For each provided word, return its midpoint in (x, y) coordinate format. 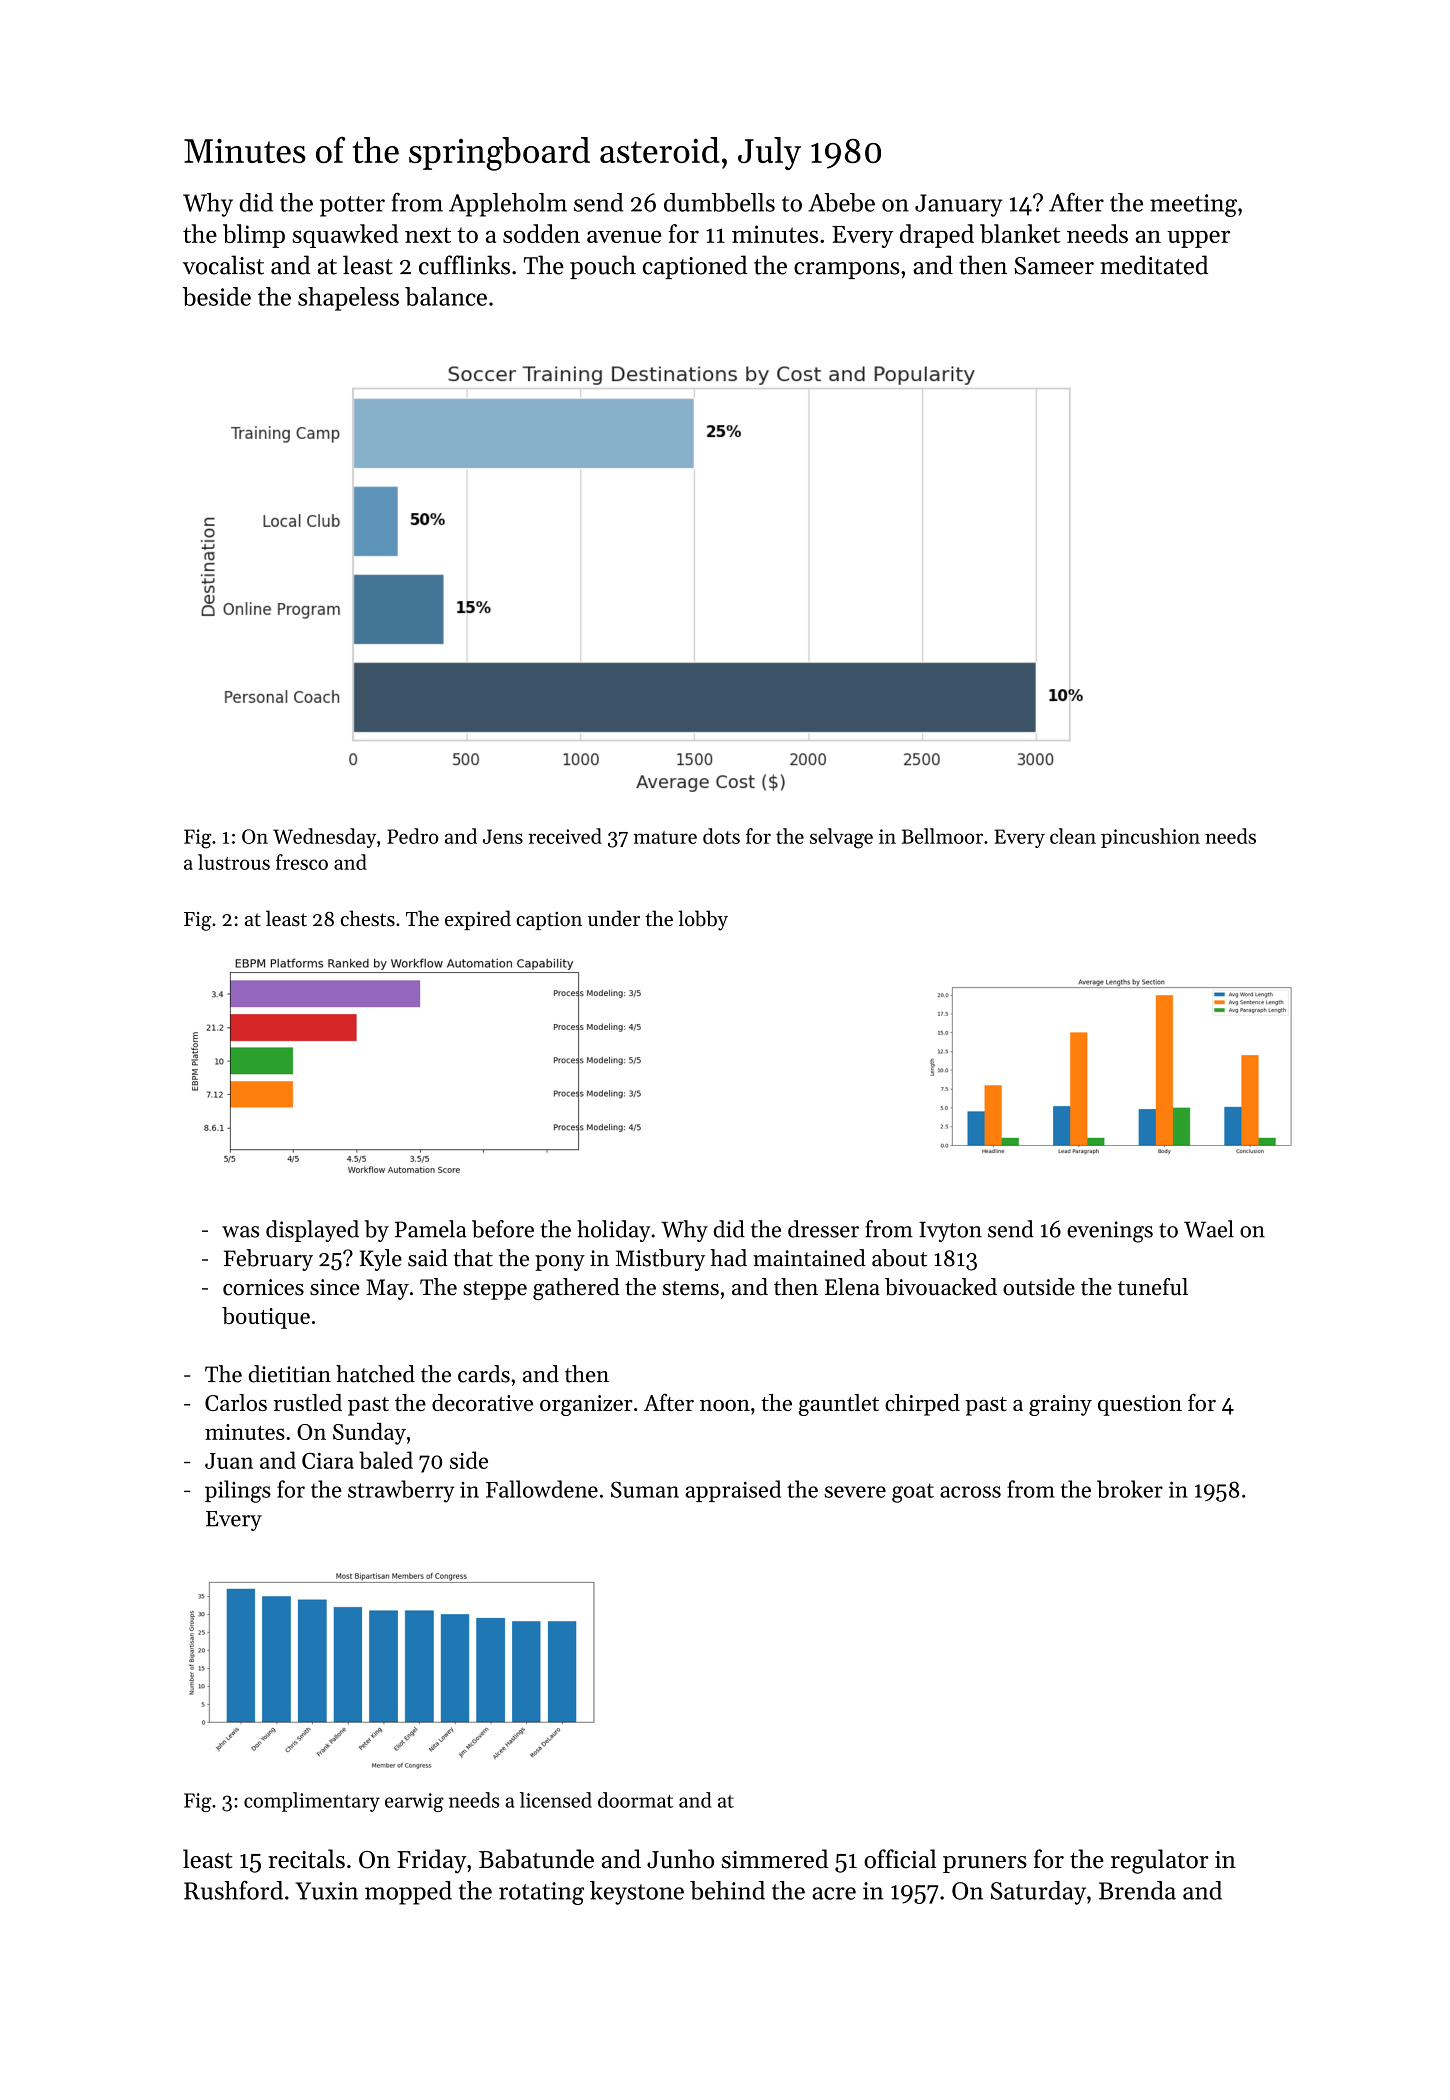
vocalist (223, 265)
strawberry (401, 1491)
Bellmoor (942, 836)
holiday (613, 1231)
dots (721, 836)
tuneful (1153, 1287)
